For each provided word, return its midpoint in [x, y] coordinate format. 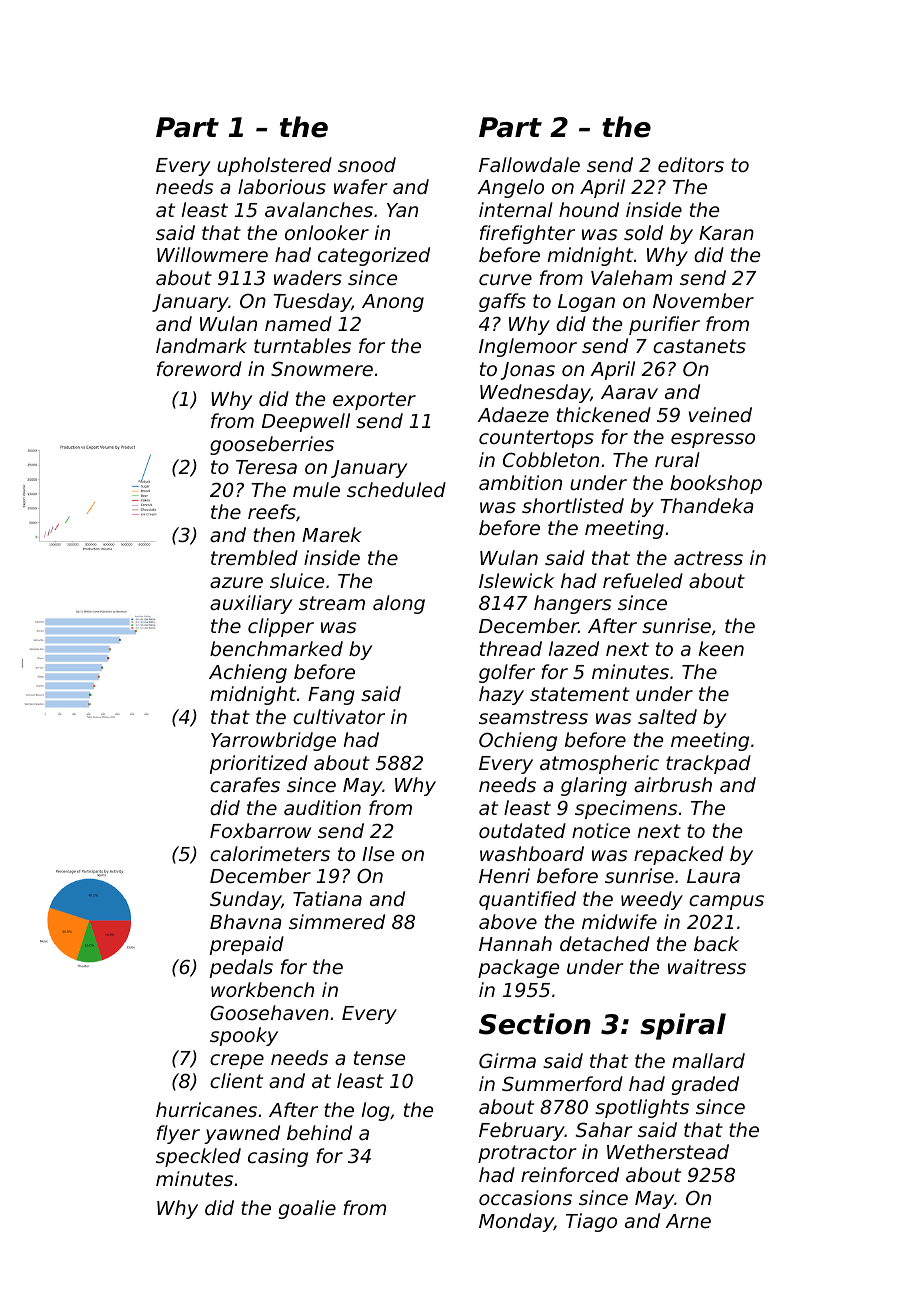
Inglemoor [528, 347]
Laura [713, 876]
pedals [241, 968]
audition [322, 807]
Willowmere [212, 254]
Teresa [266, 467]
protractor [527, 1154]
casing [278, 1157]
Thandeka [707, 505]
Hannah [515, 943]
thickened [604, 414]
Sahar [604, 1129]
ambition [520, 482]
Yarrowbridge [273, 741]
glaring [594, 786]
